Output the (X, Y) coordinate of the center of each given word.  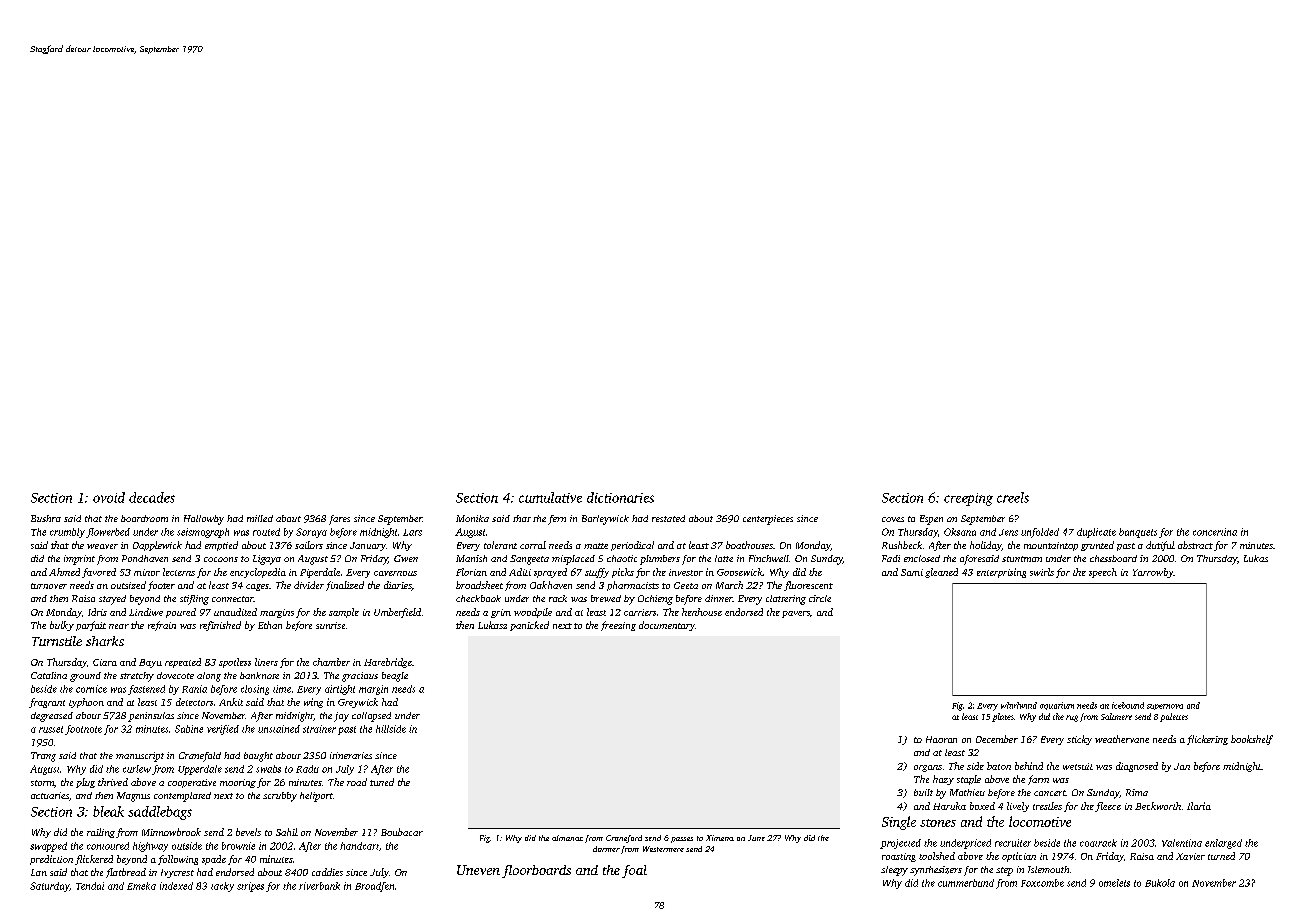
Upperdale (200, 770)
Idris (97, 612)
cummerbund (966, 883)
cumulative (550, 497)
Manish (471, 558)
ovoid (109, 497)
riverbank (319, 886)
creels (1013, 497)
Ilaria (1199, 806)
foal (634, 871)
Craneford (624, 839)
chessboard (1113, 558)
